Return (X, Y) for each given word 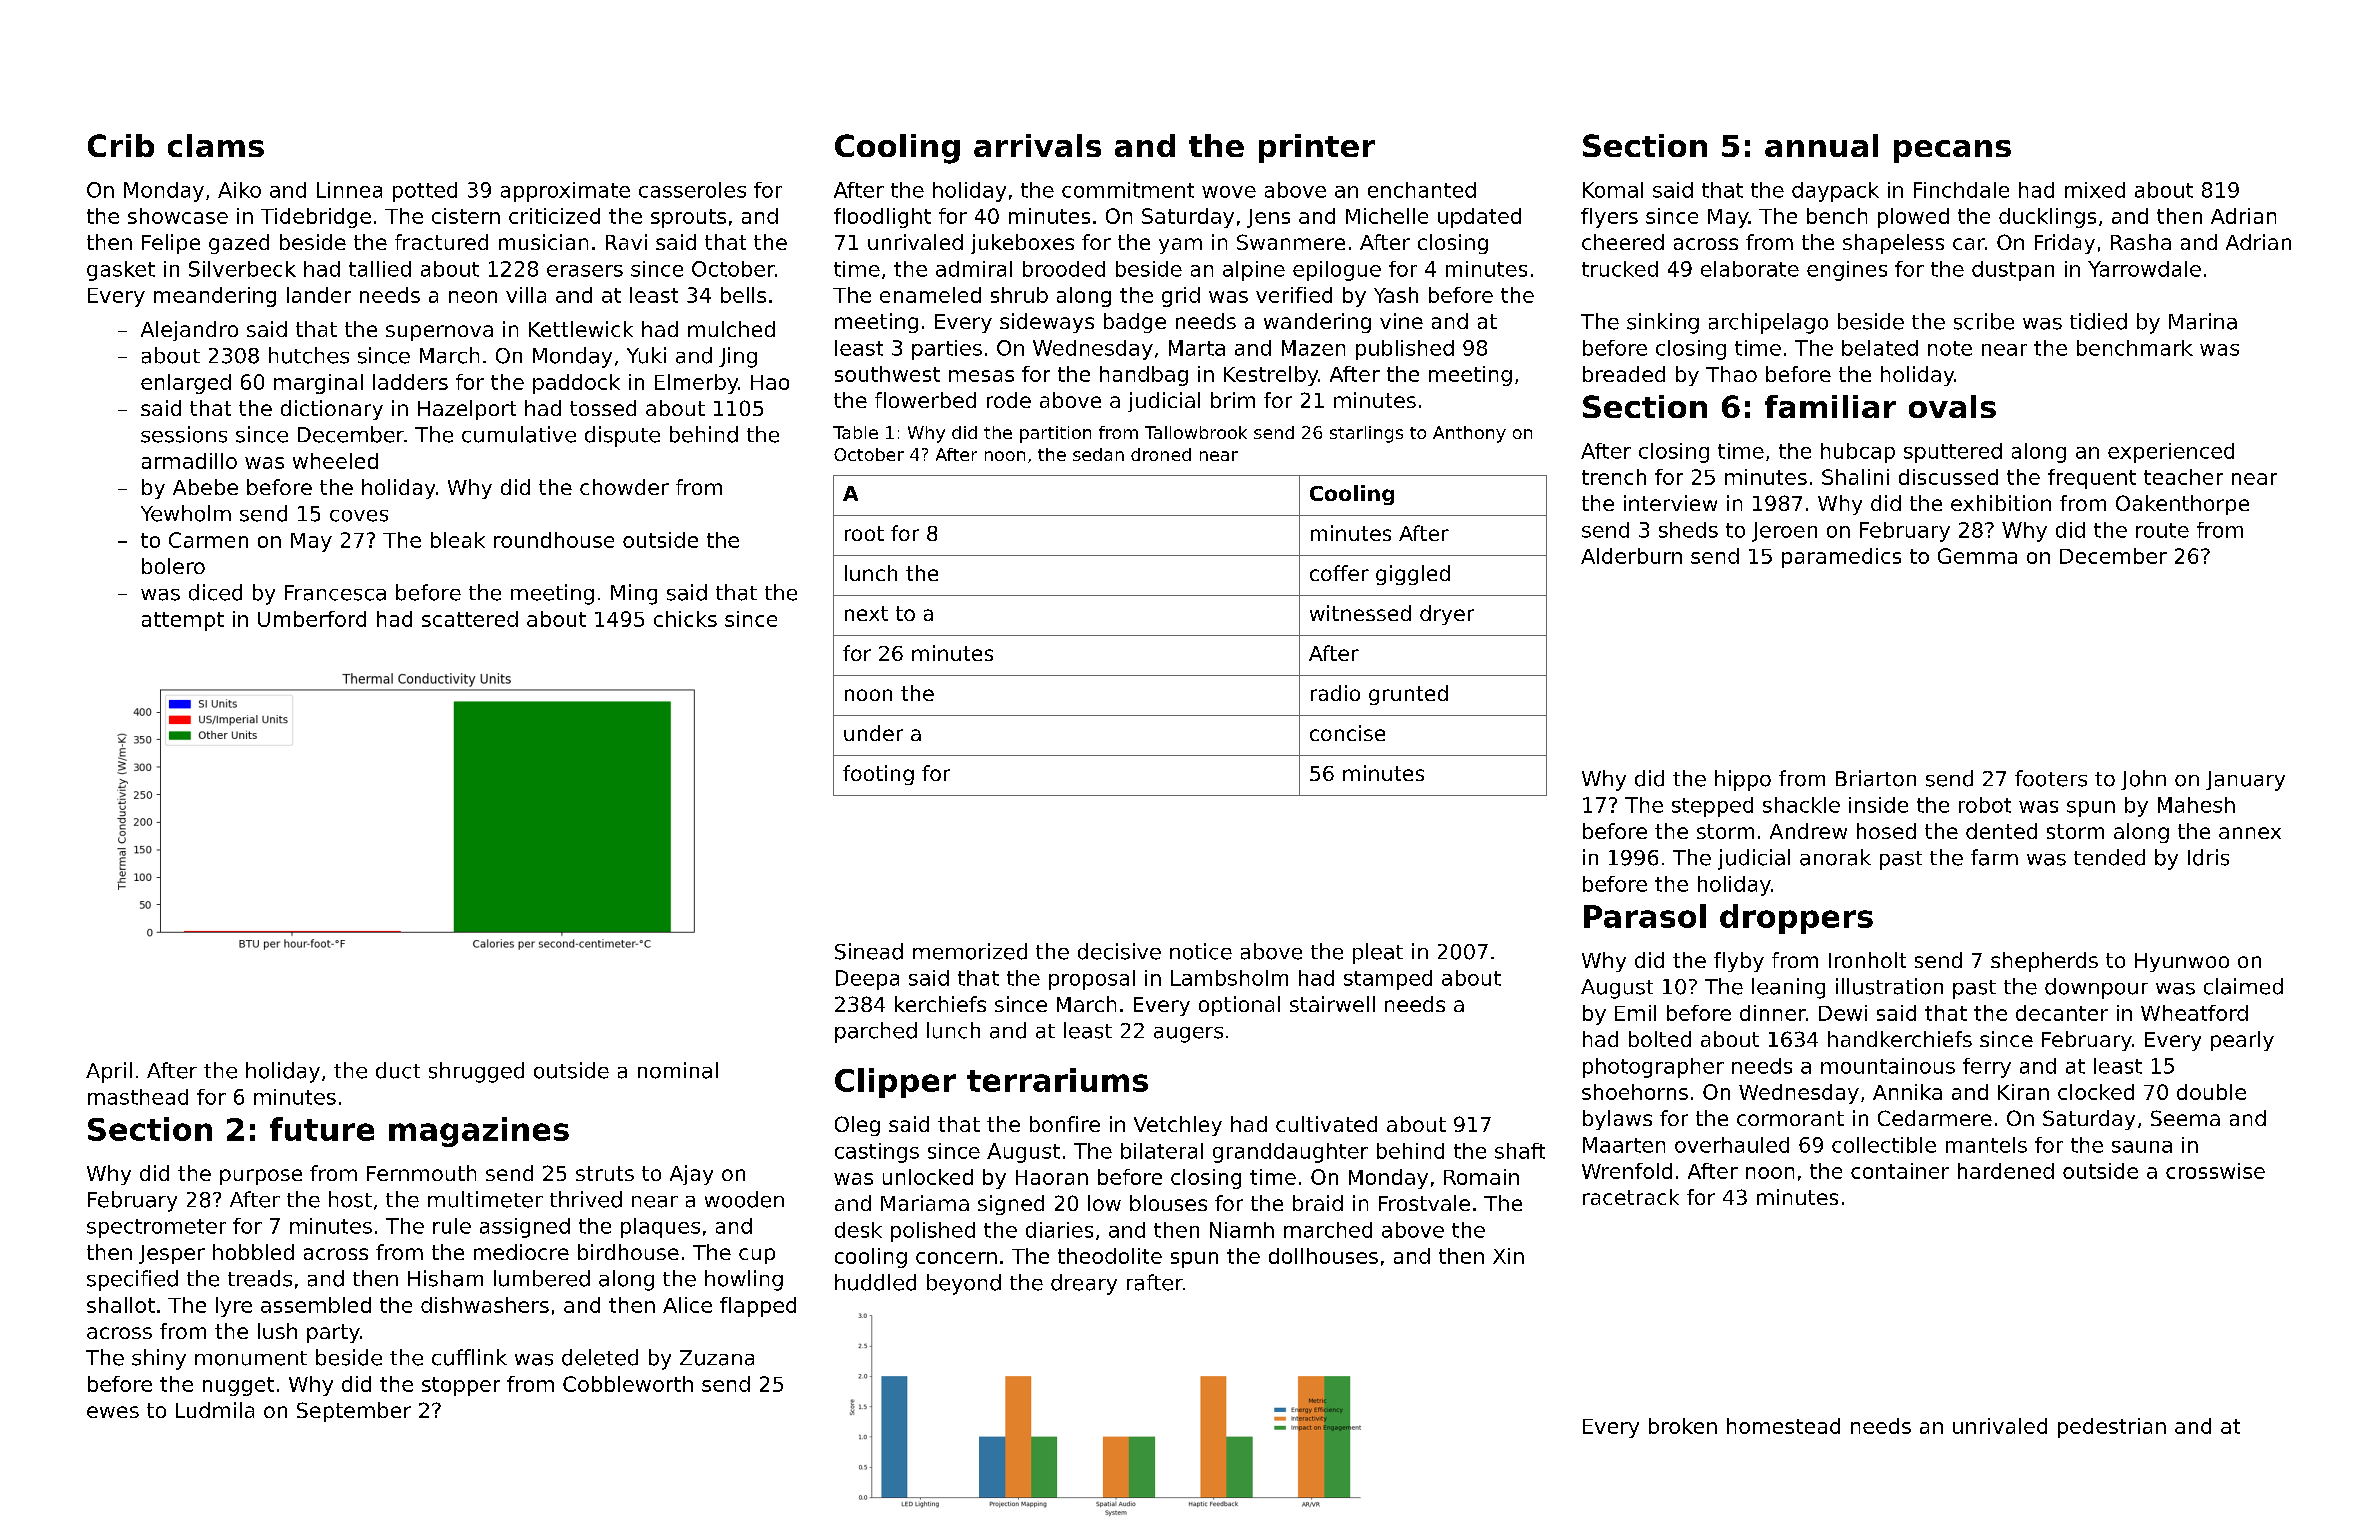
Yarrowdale (2144, 269)
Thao (1731, 374)
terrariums (1057, 1080)
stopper (461, 1386)
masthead (138, 1097)
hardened (2006, 1171)
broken (1683, 1426)
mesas (981, 376)
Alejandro (189, 331)
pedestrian (2112, 1428)
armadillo (189, 461)
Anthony (1469, 434)
